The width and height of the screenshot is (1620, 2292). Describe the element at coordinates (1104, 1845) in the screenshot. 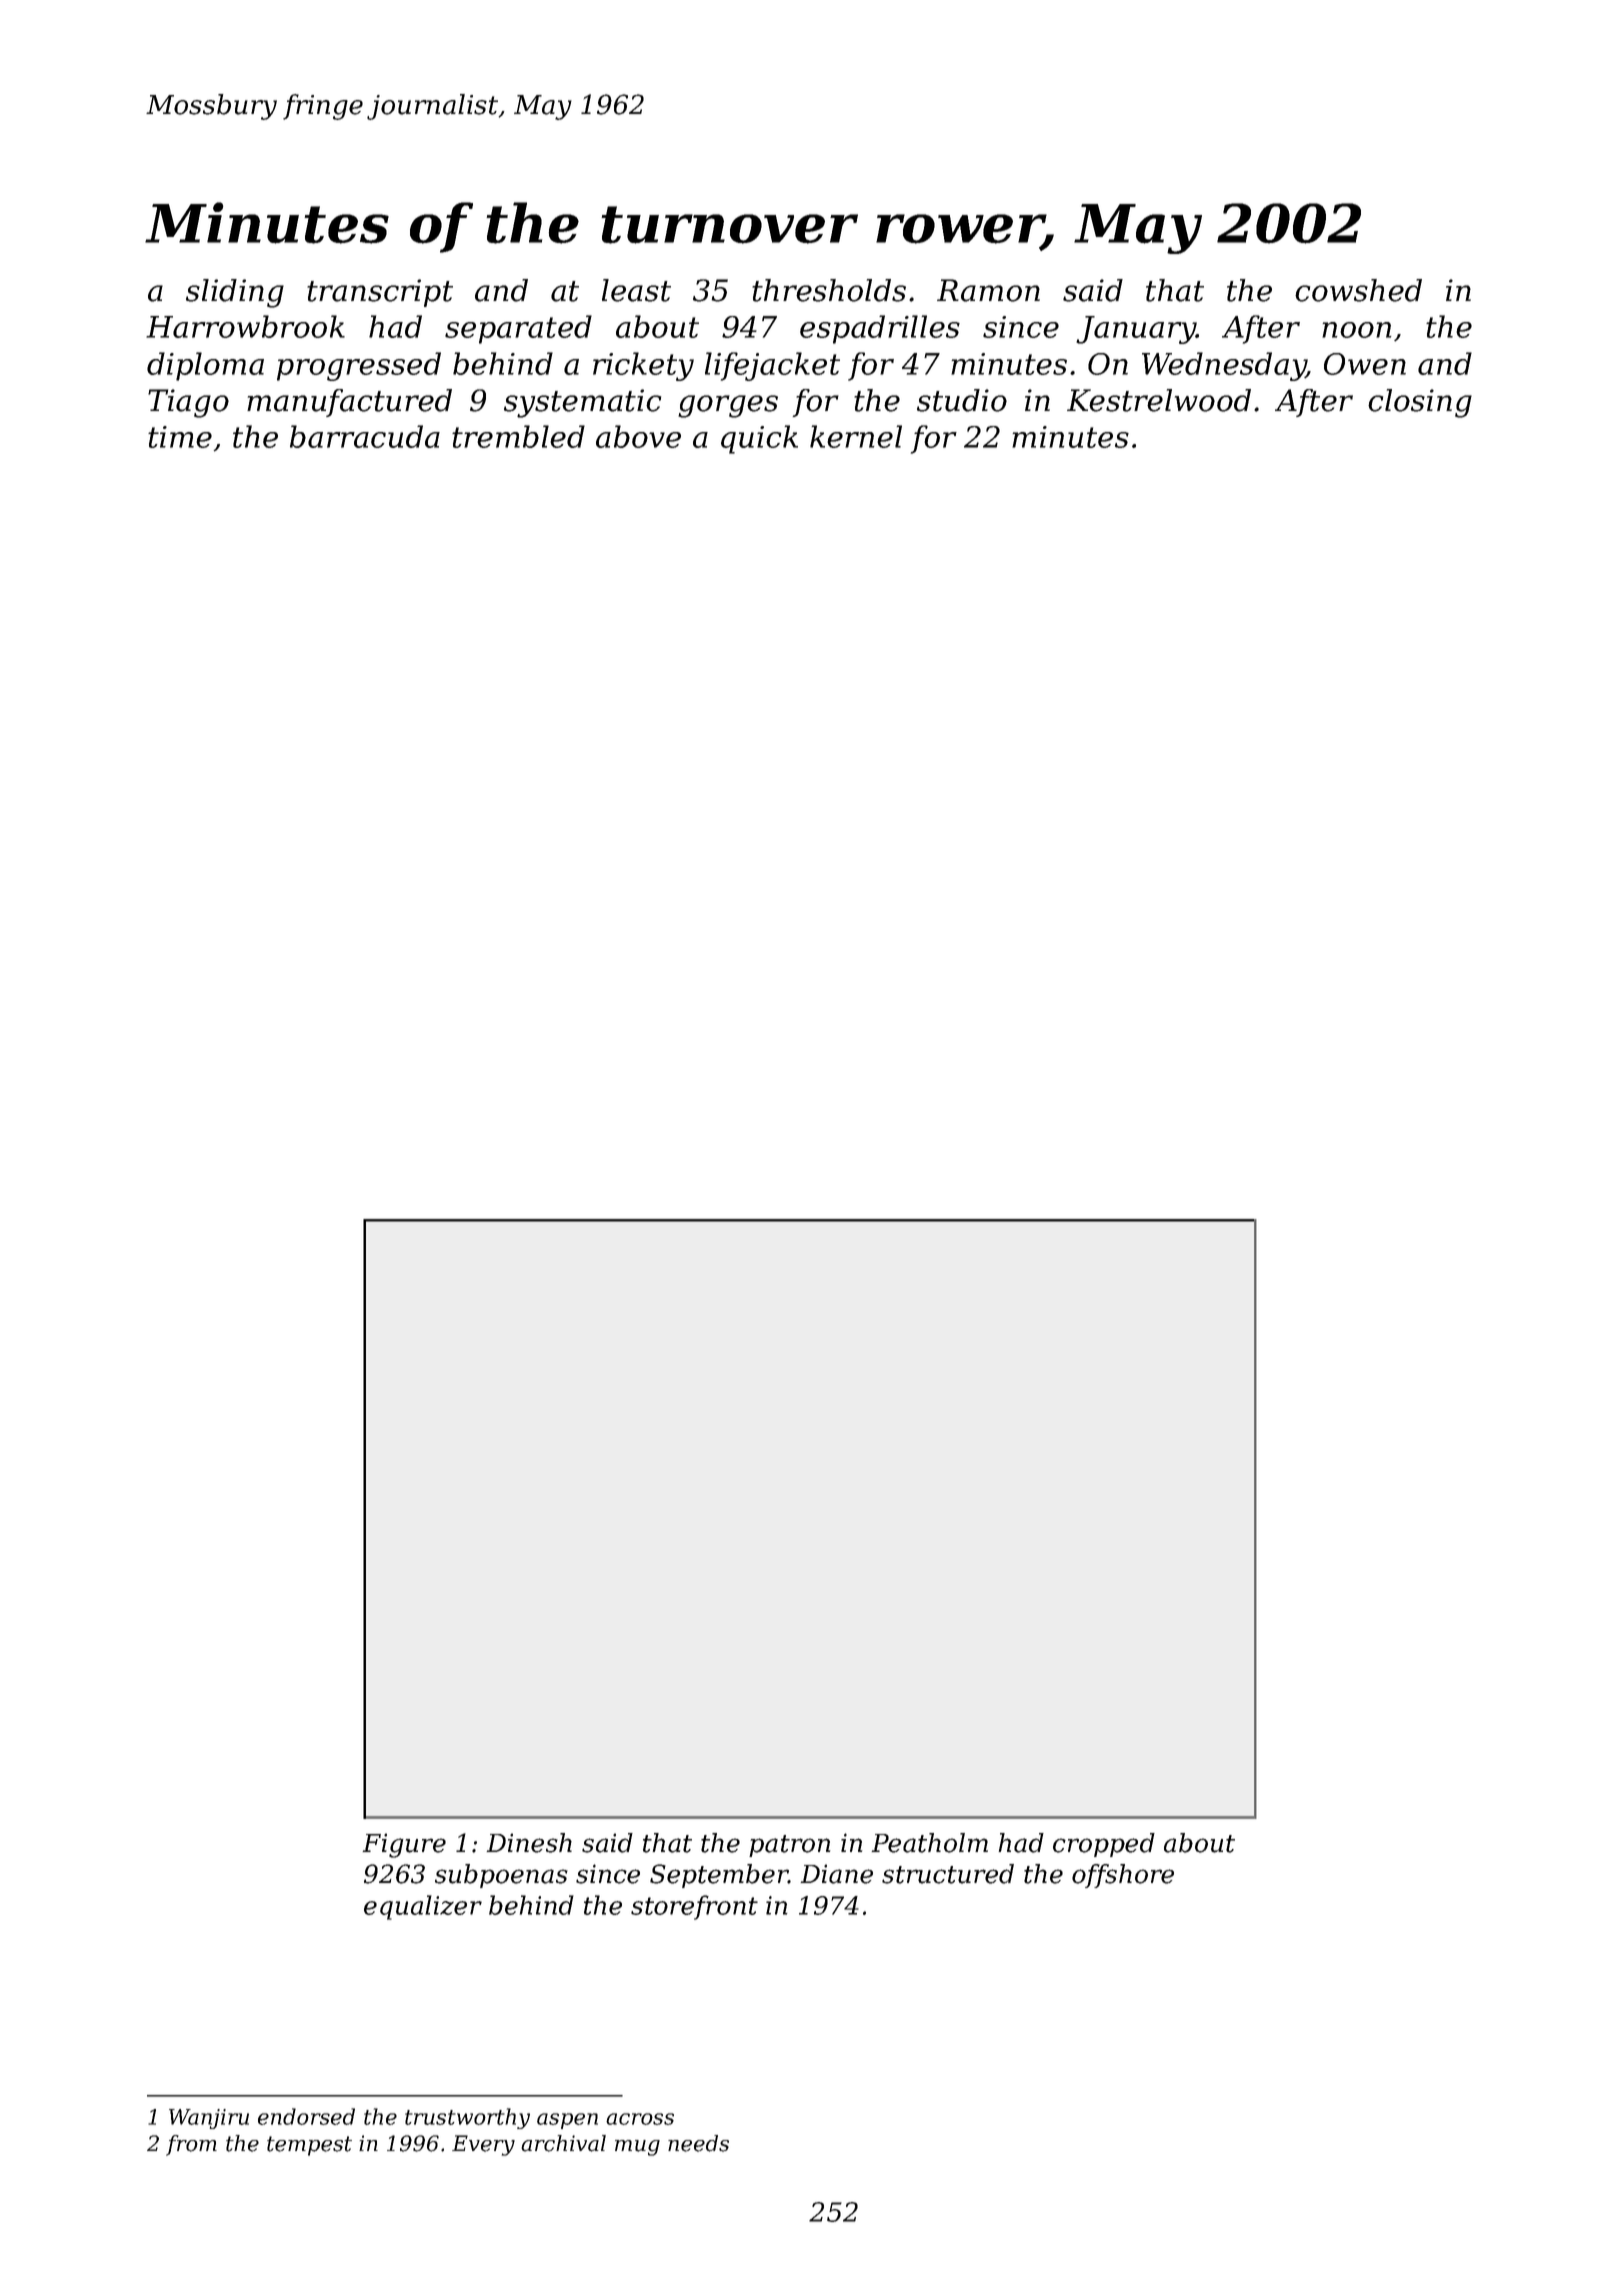

I see `cropped` at that location.
